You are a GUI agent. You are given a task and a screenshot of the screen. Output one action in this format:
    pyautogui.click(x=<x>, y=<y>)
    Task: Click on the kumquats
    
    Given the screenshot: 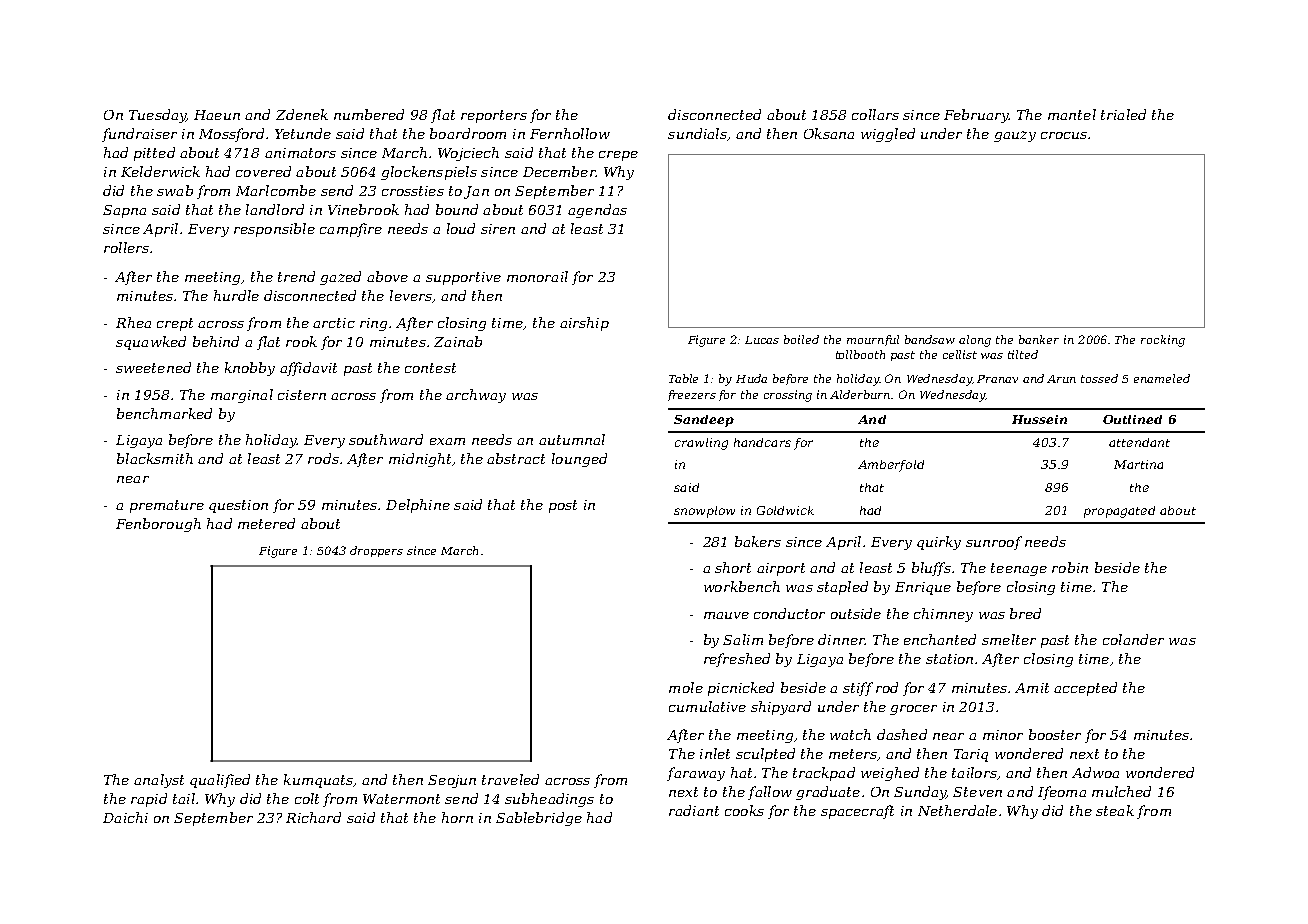 What is the action you would take?
    pyautogui.click(x=318, y=781)
